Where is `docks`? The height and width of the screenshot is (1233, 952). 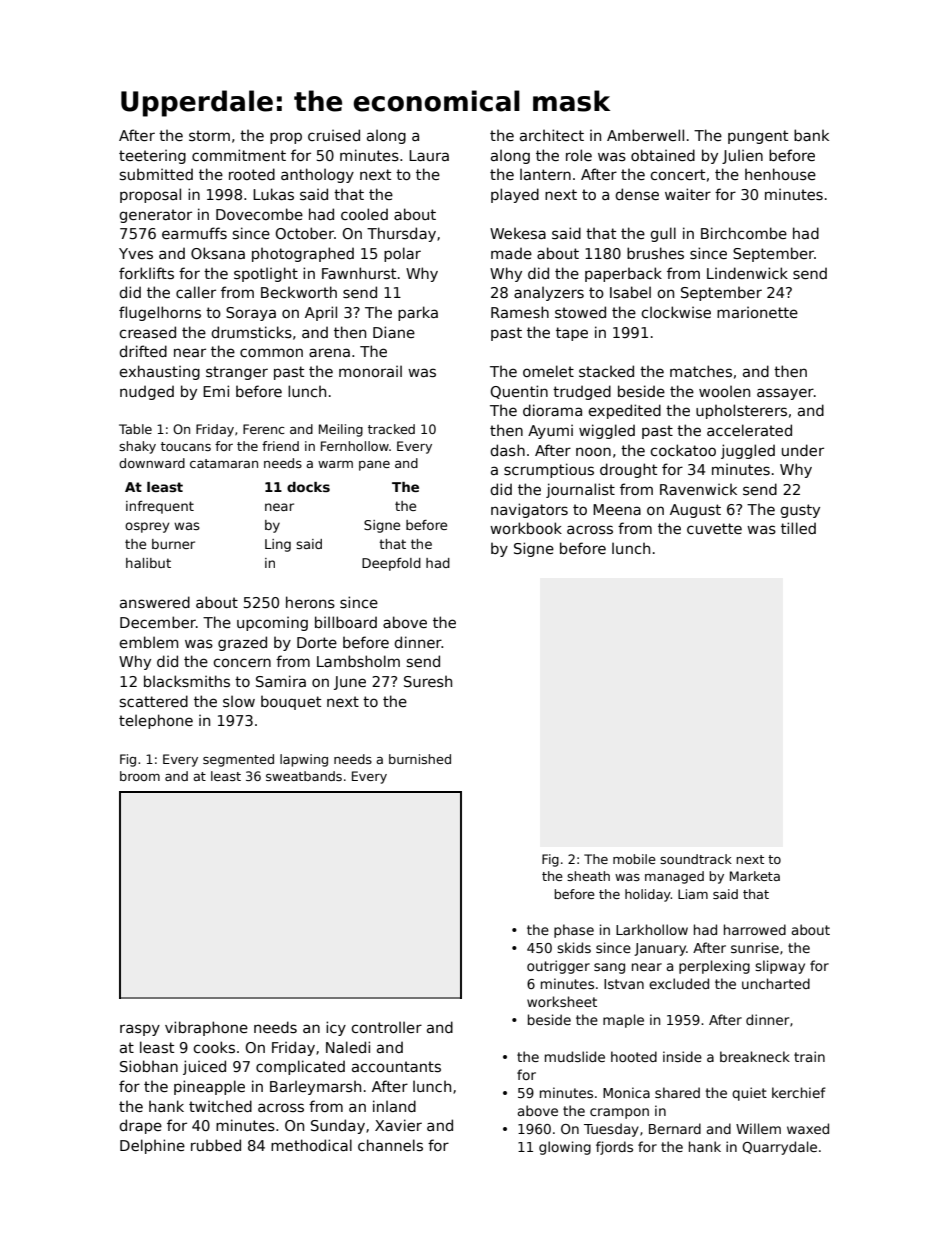 docks is located at coordinates (308, 487).
